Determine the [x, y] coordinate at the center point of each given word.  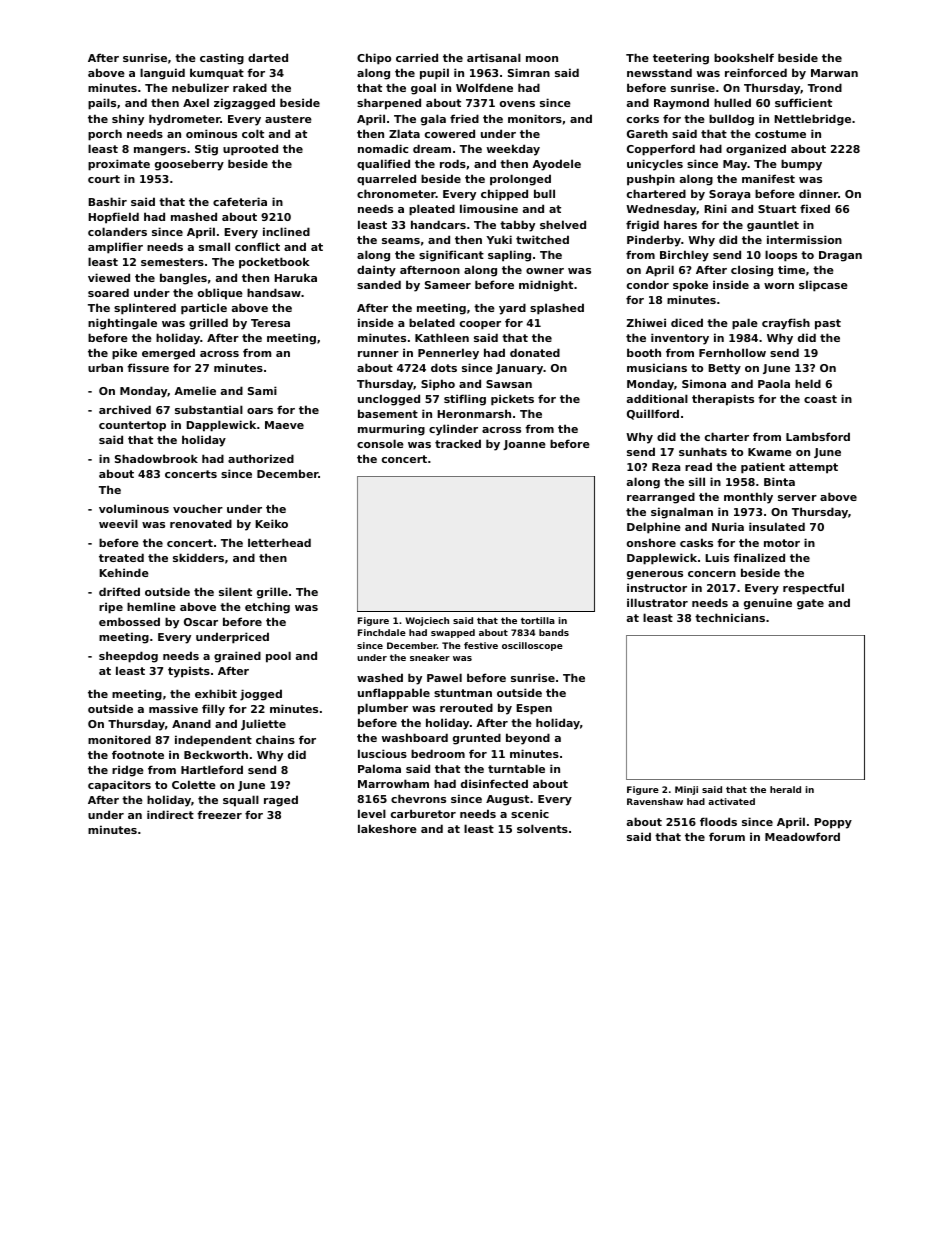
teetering [681, 59]
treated [121, 557]
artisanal [494, 57]
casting [222, 59]
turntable [516, 768]
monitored [119, 739]
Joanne [524, 445]
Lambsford [818, 436]
